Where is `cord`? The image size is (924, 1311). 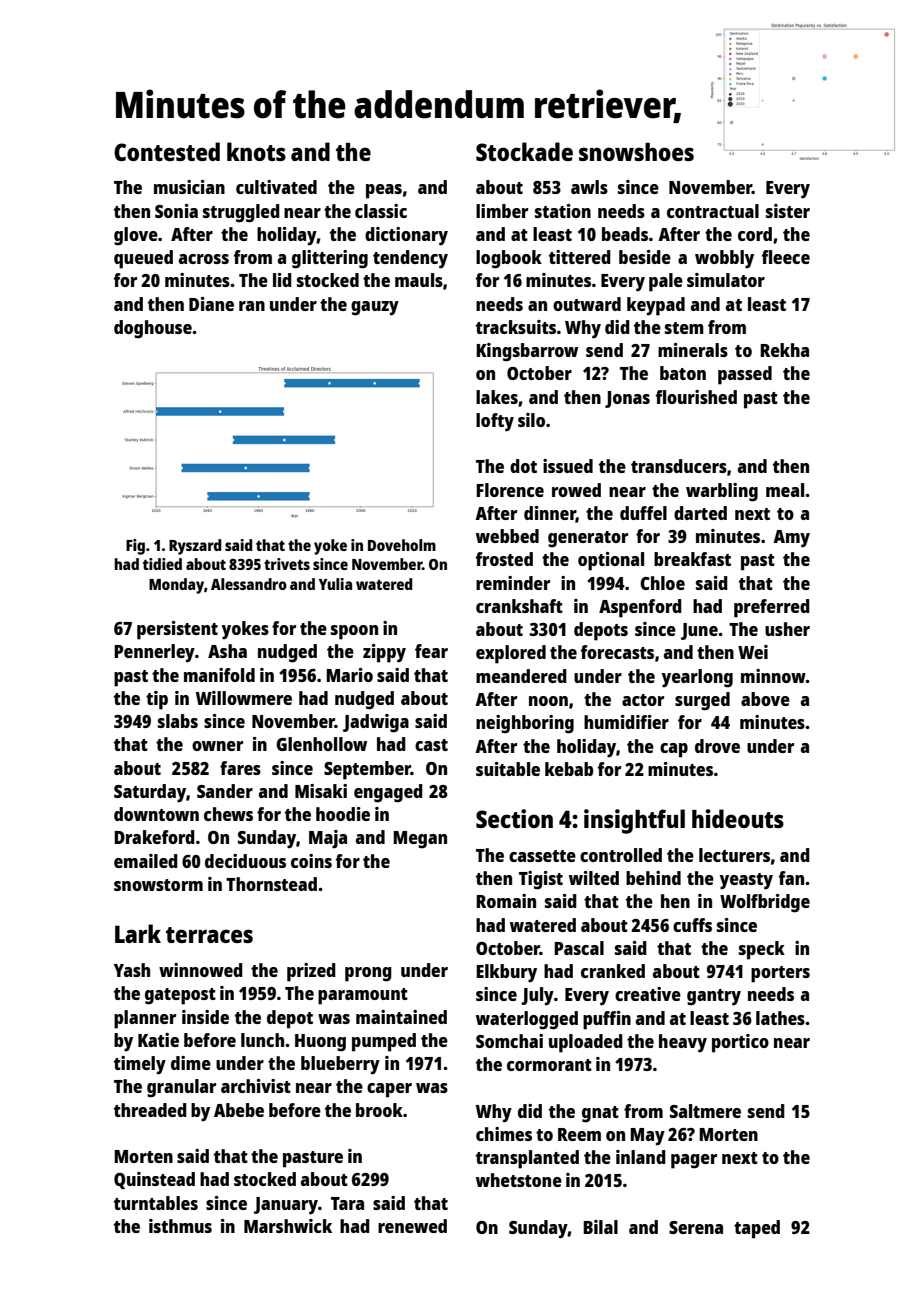 cord is located at coordinates (755, 234).
